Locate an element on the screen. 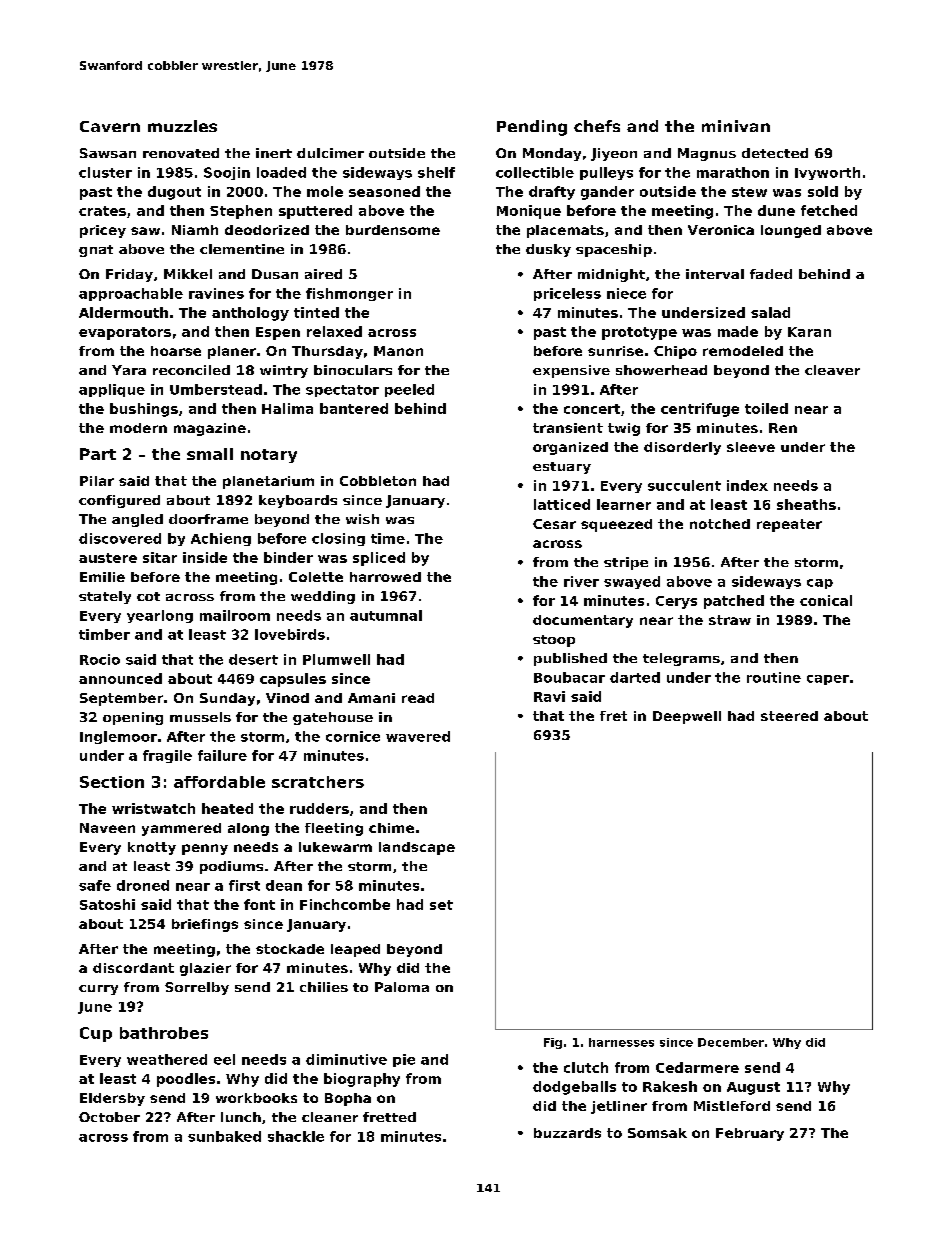  sleeve is located at coordinates (751, 447).
